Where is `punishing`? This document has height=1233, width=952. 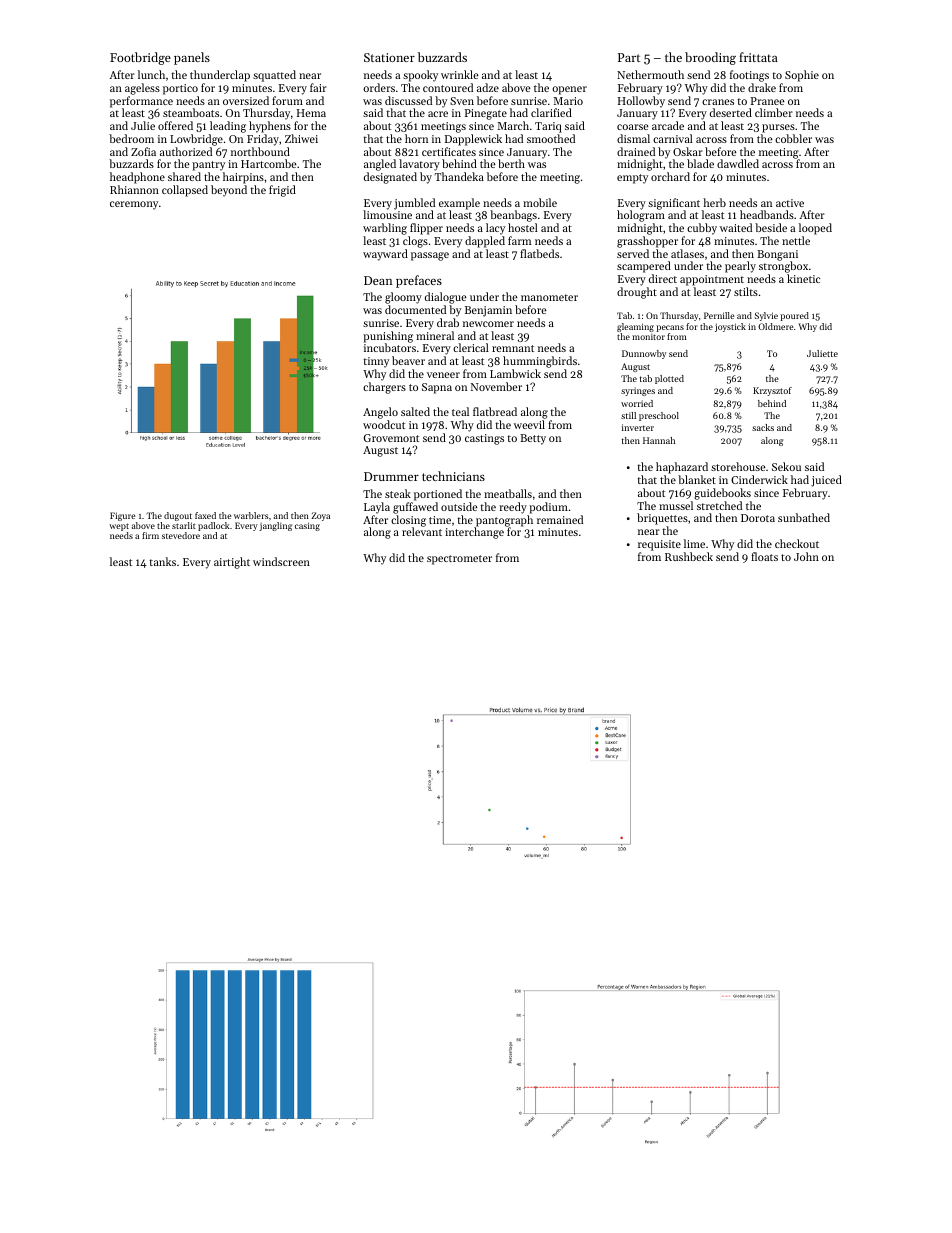 punishing is located at coordinates (388, 337).
